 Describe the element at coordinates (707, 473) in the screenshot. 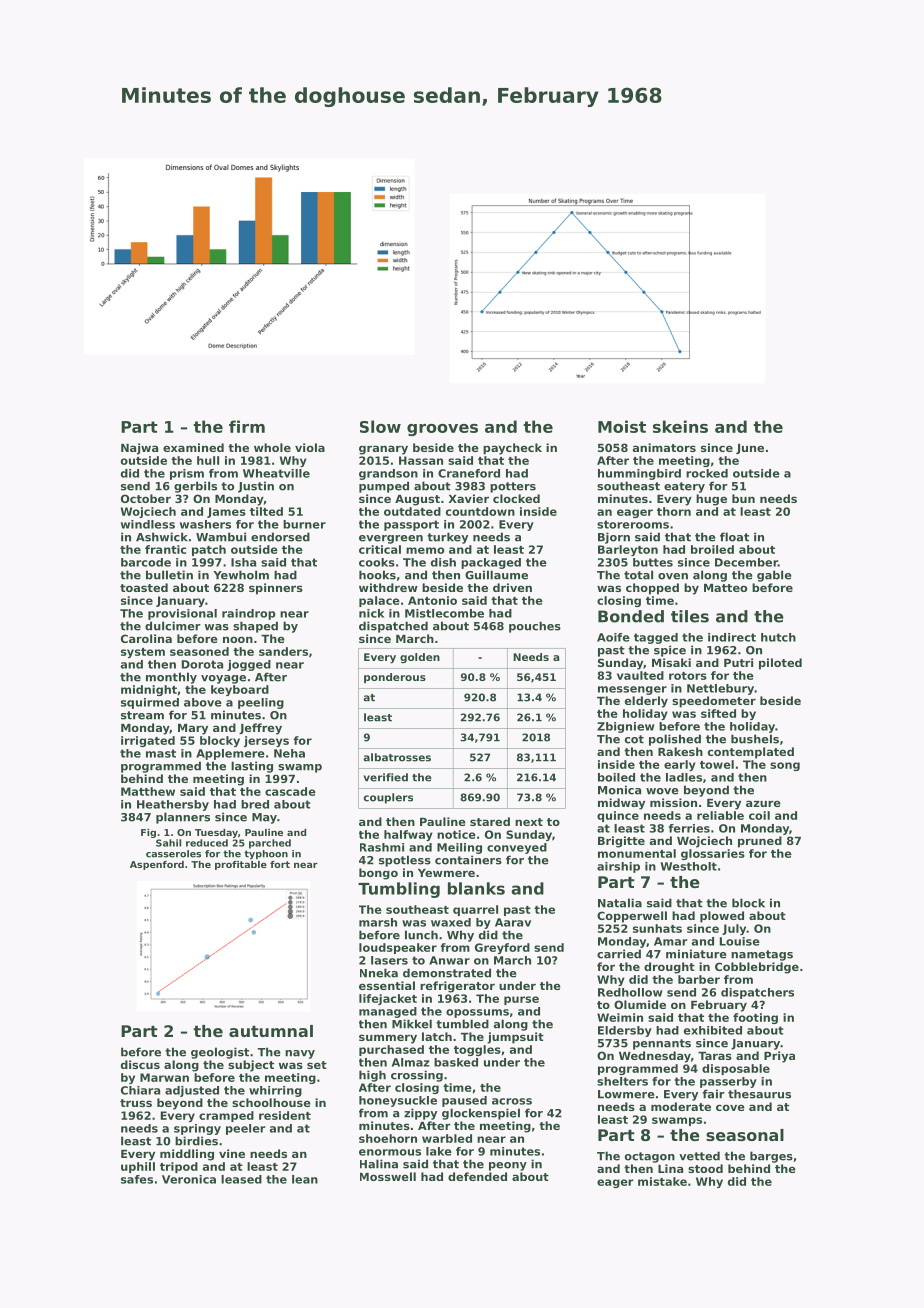

I see `rocked` at that location.
